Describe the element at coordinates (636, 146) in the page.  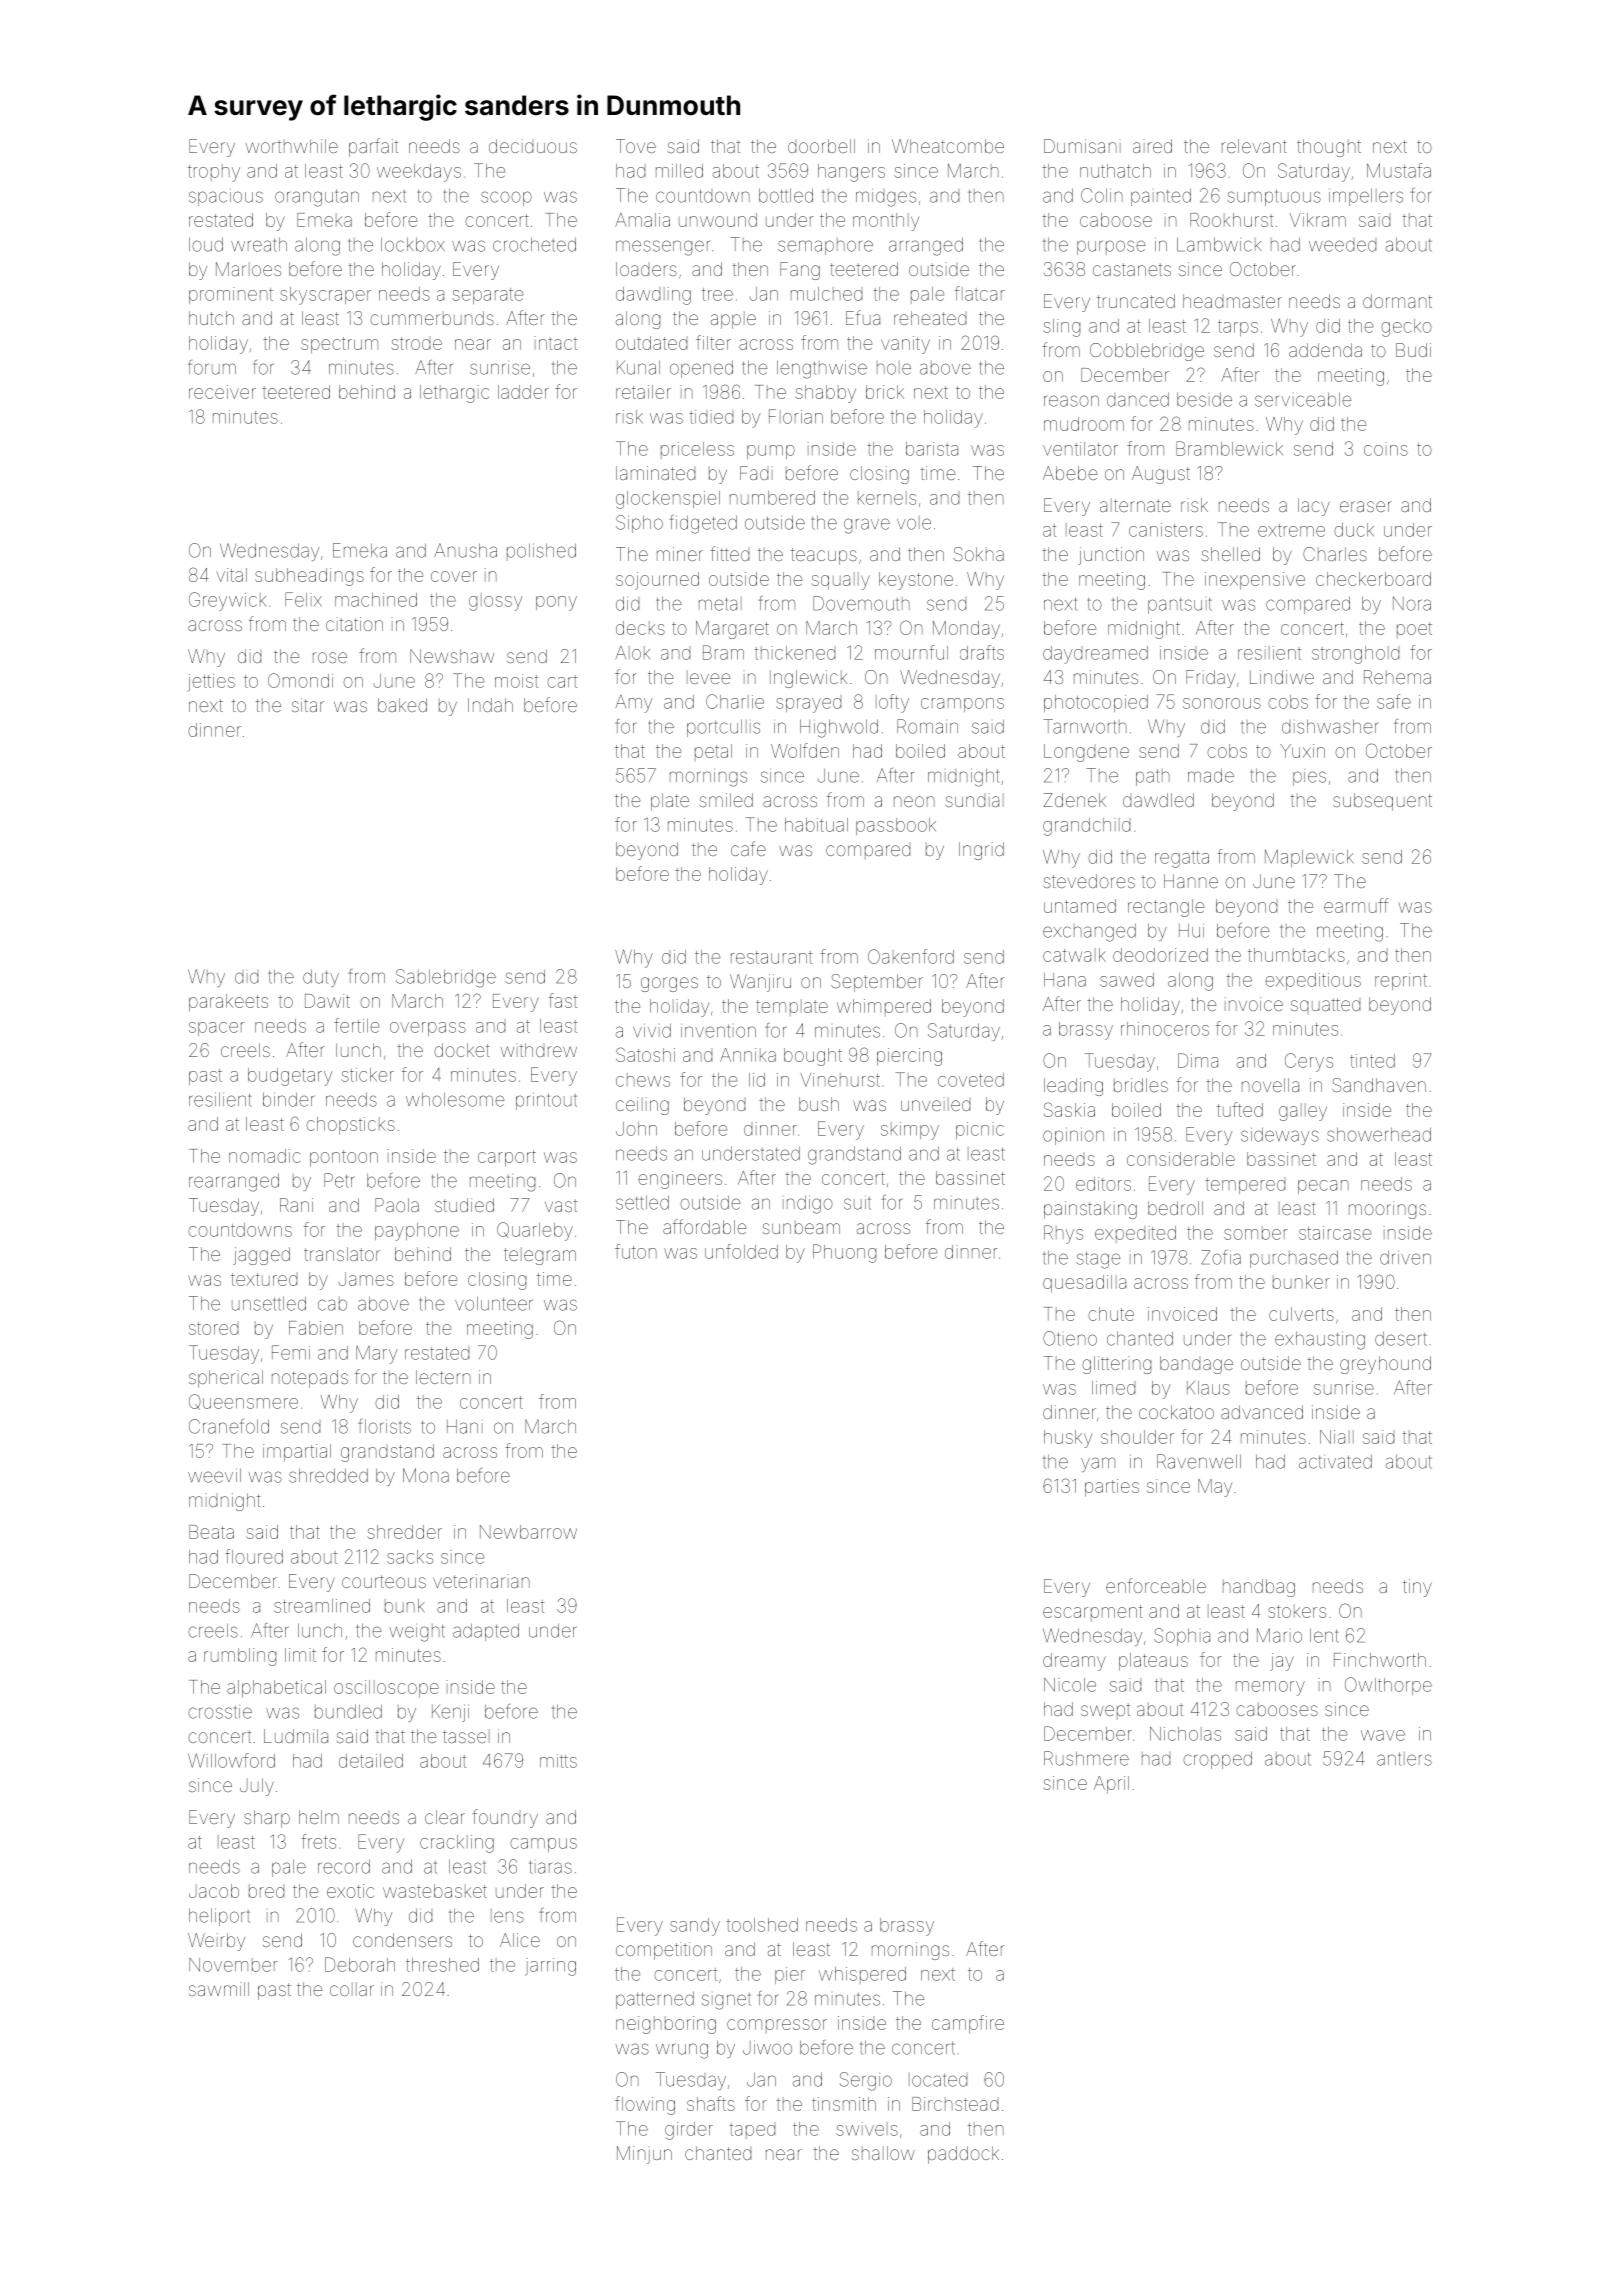
I see `Tove` at that location.
